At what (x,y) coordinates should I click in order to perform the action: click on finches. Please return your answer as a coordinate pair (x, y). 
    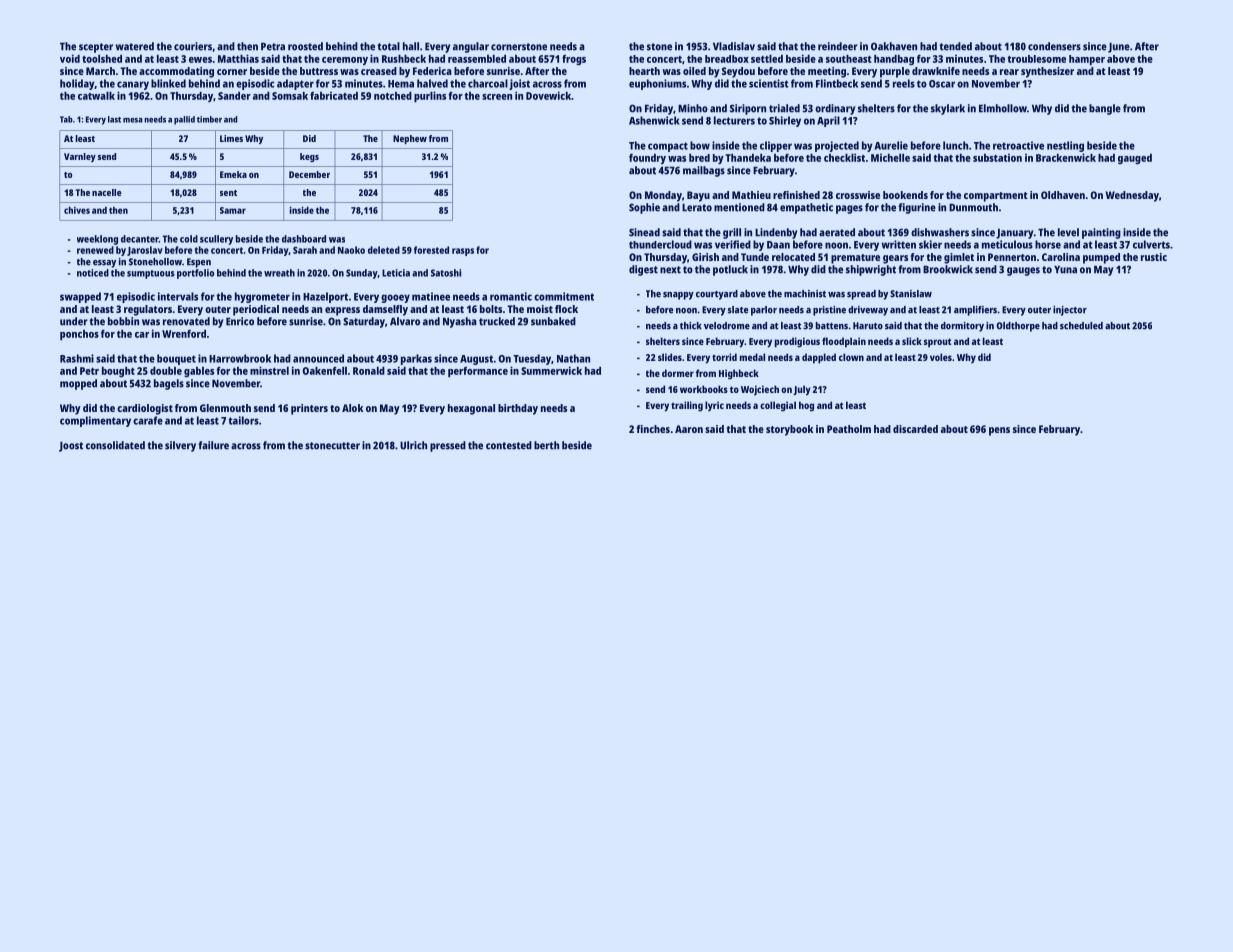
    Looking at the image, I should click on (653, 429).
